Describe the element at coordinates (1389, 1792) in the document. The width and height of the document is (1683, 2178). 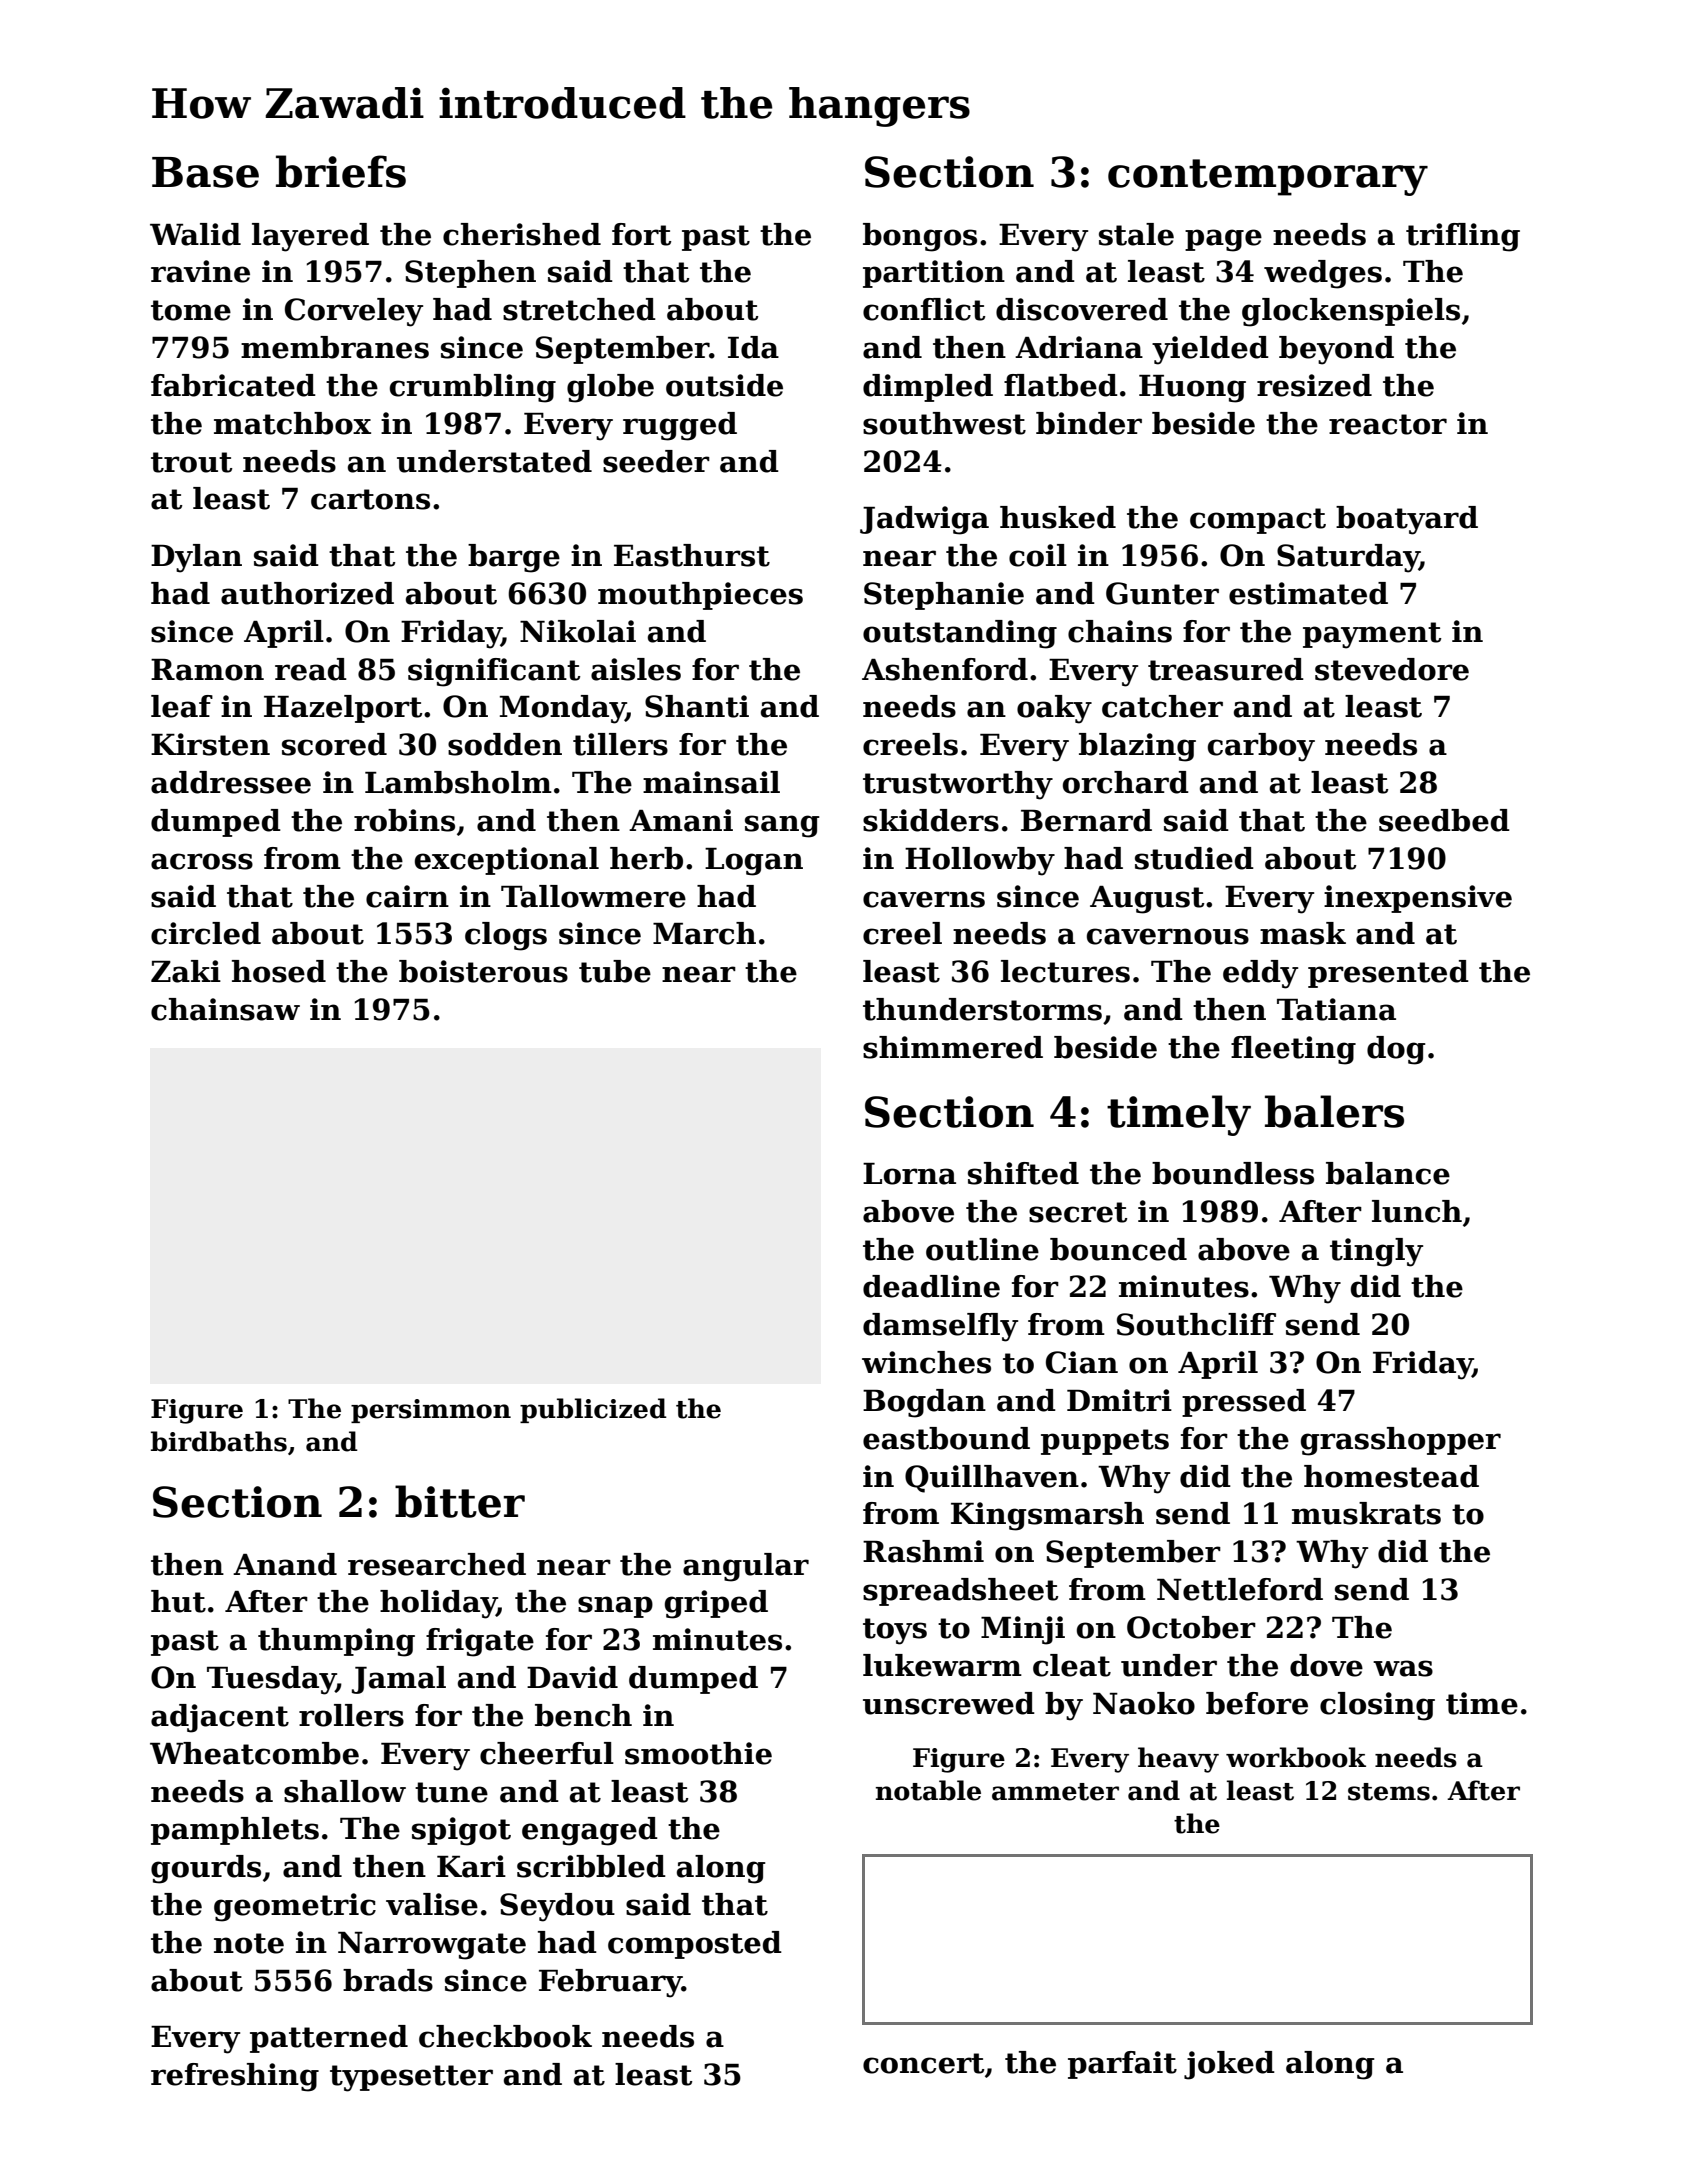
I see `stems` at that location.
